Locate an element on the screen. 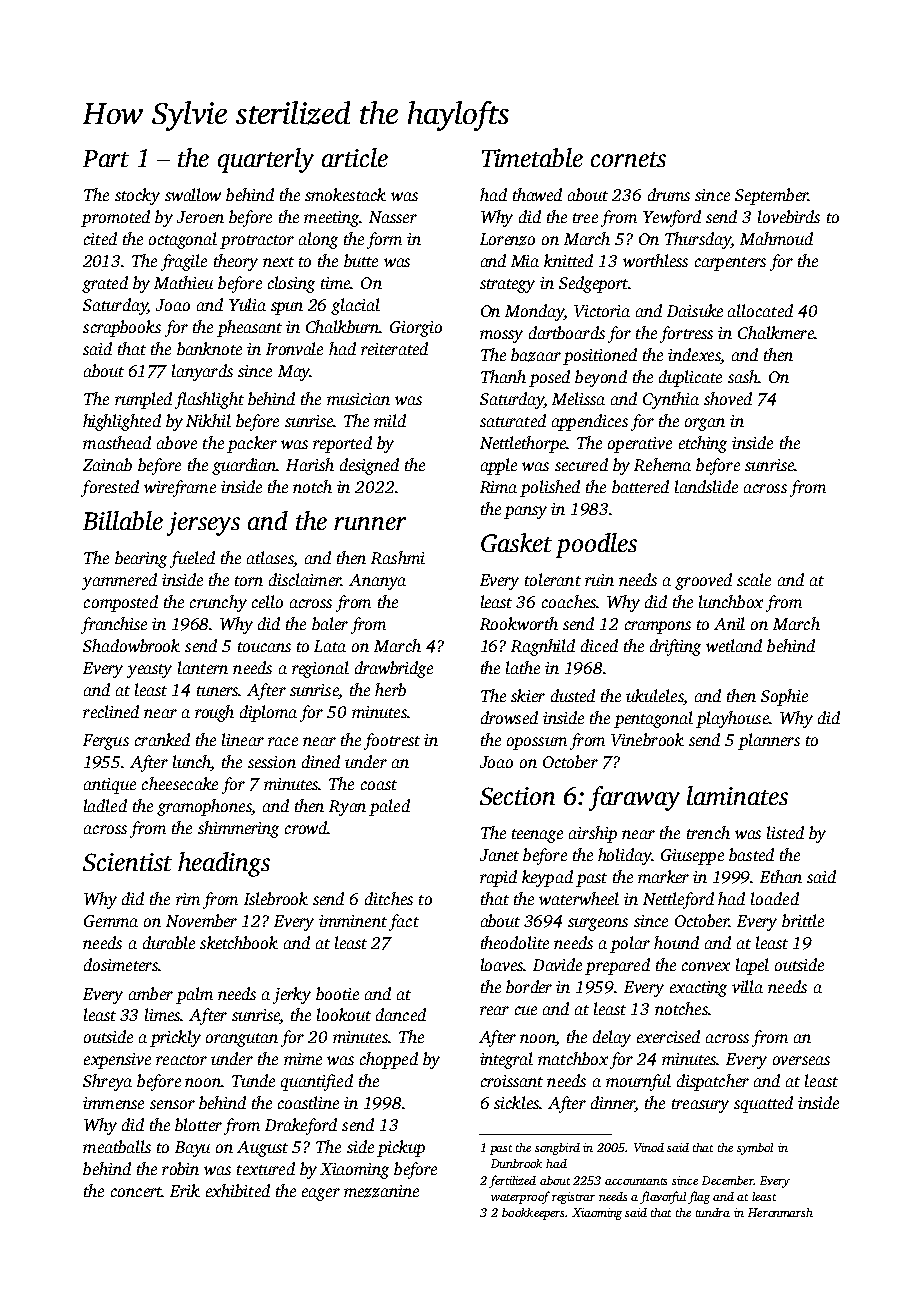  reclined is located at coordinates (111, 711).
